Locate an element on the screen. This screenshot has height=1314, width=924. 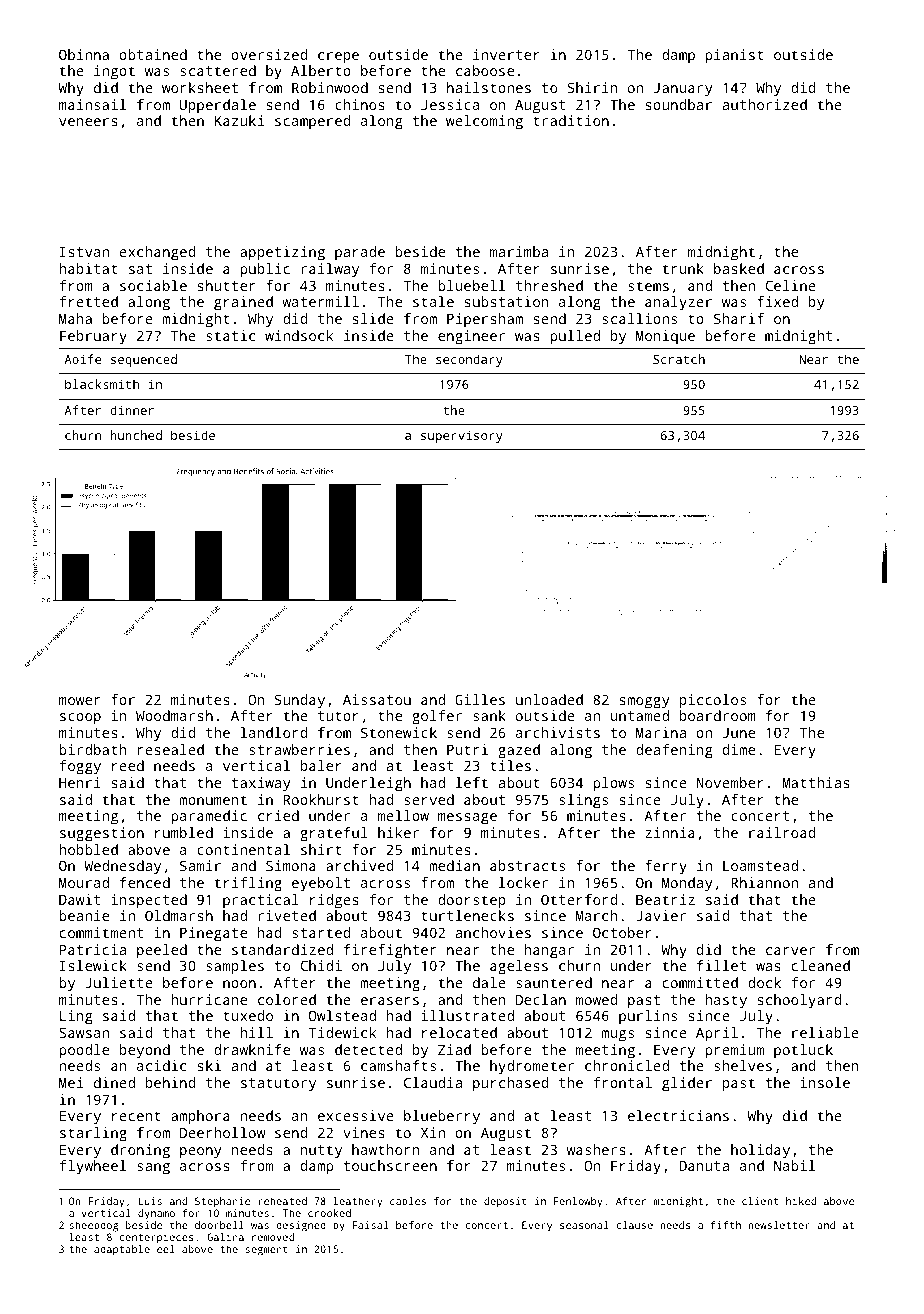
left is located at coordinates (472, 782).
